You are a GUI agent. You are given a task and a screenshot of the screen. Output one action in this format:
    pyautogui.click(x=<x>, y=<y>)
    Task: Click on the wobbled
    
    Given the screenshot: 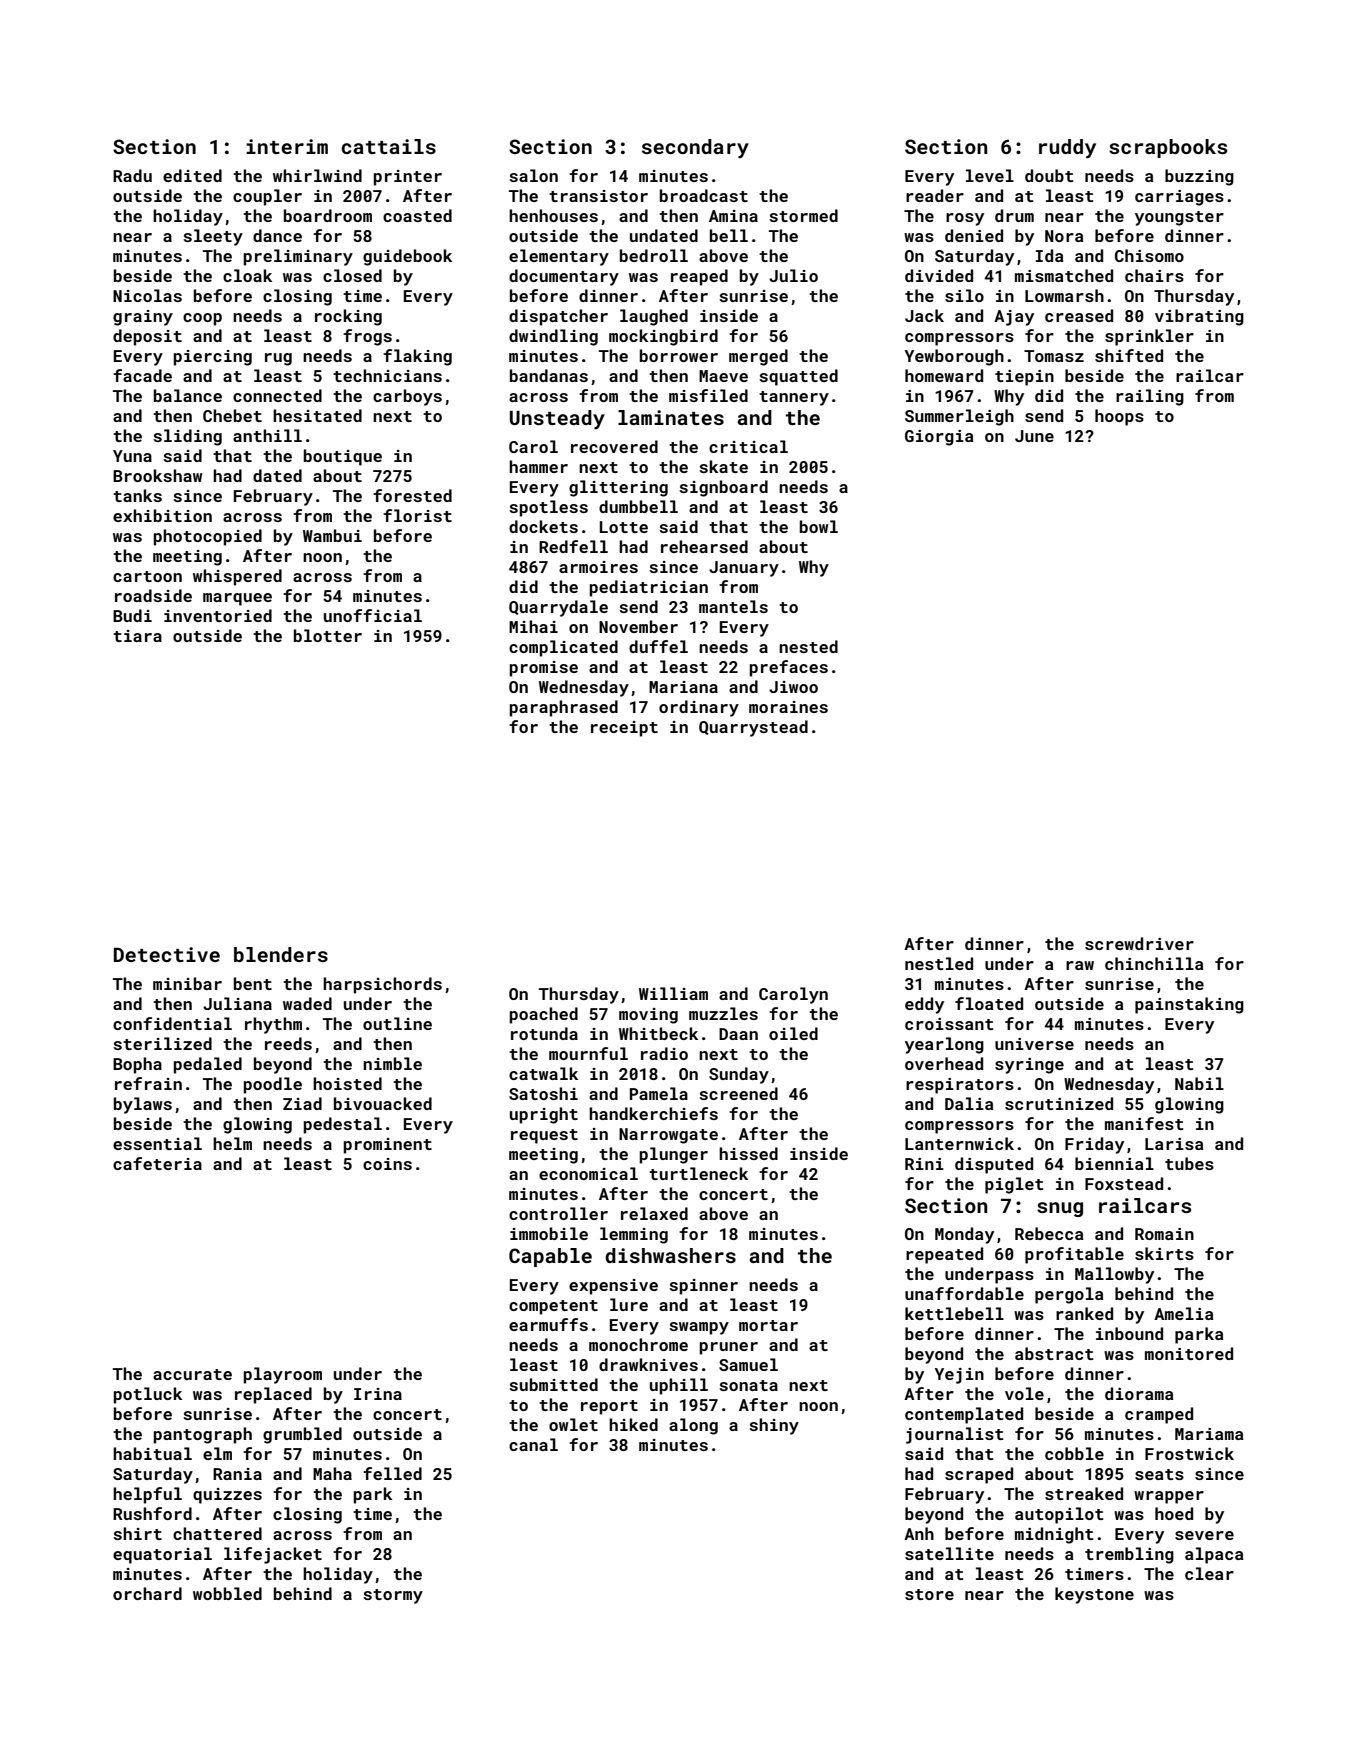 What is the action you would take?
    pyautogui.click(x=227, y=1593)
